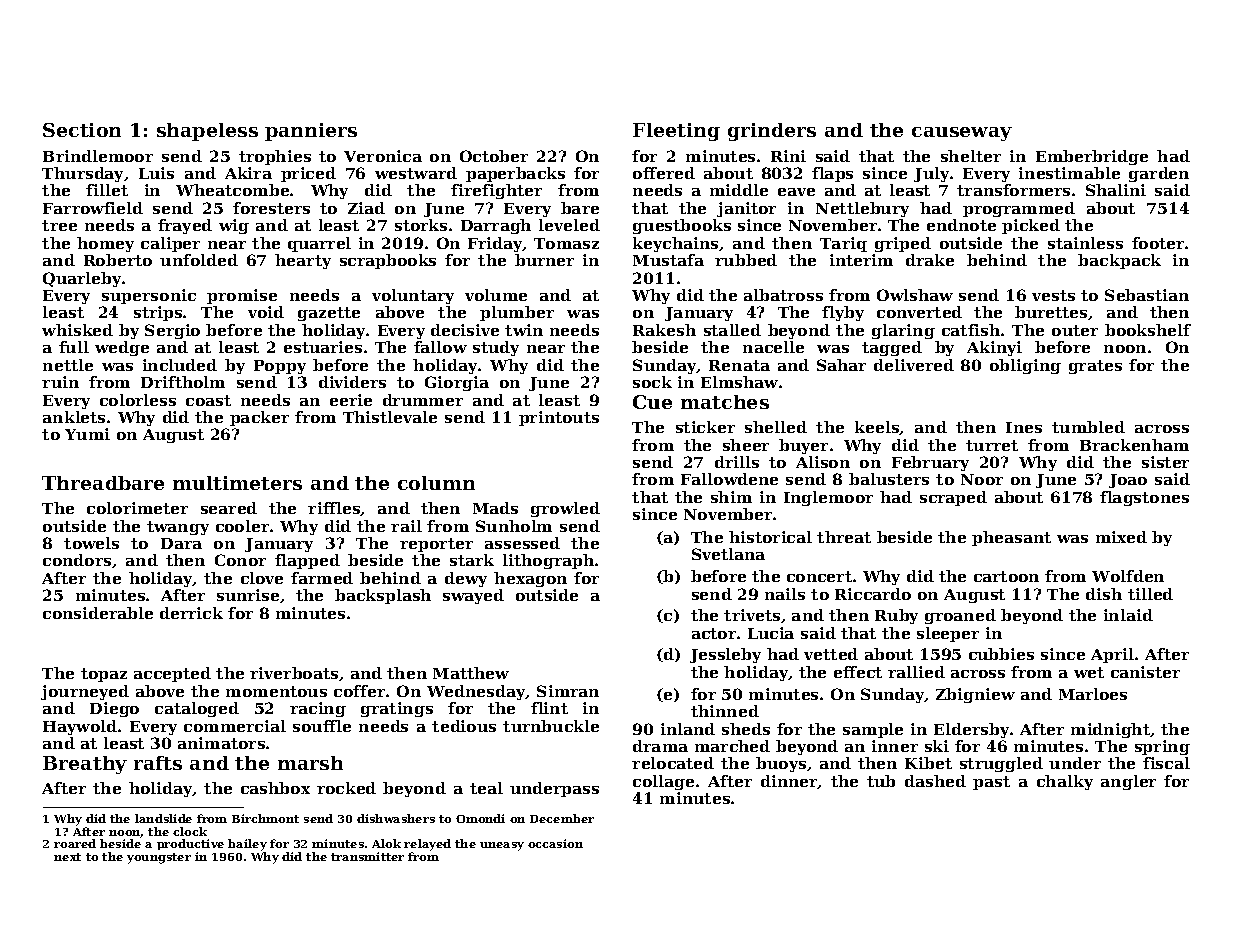 The image size is (1233, 952). What do you see at coordinates (496, 191) in the image?
I see `firefighter` at bounding box center [496, 191].
